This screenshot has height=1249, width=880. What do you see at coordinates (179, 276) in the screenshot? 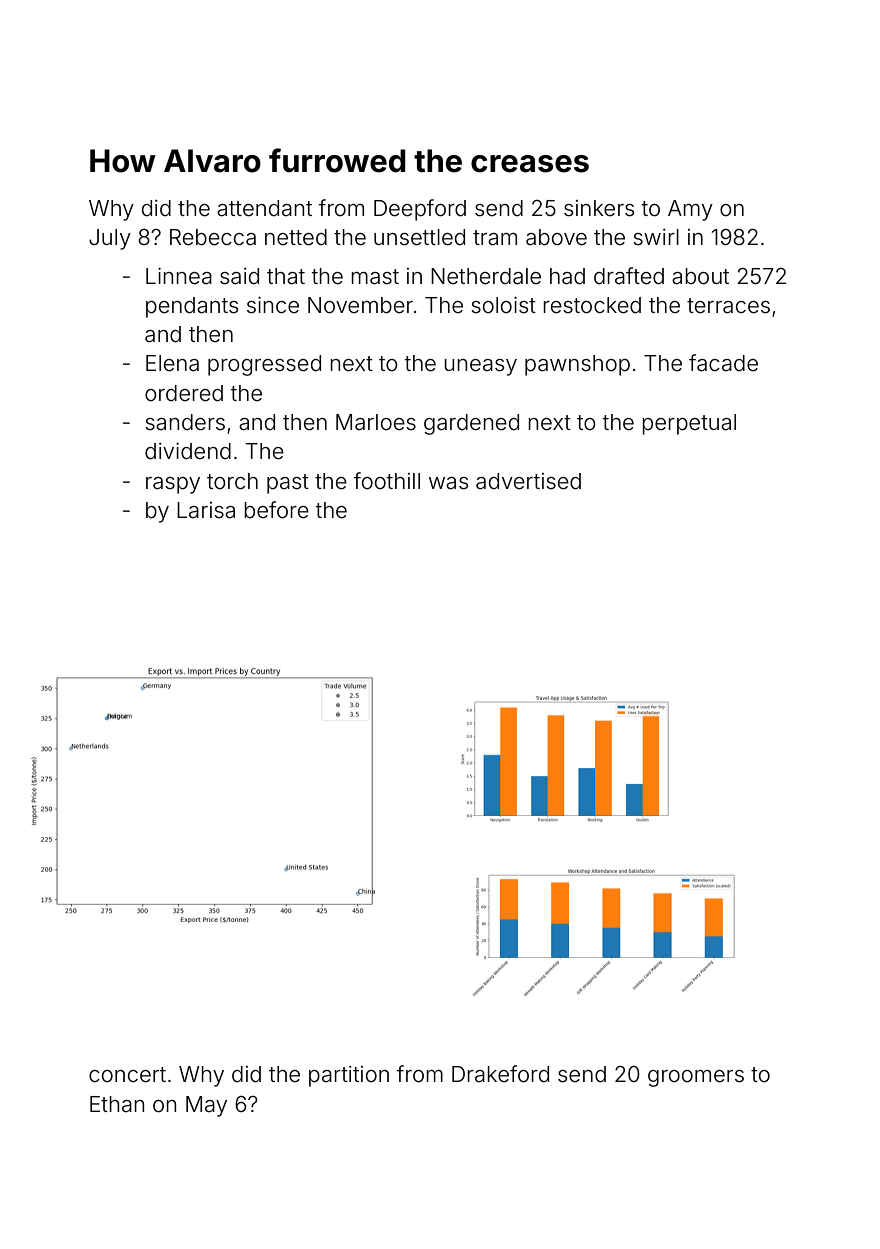
I see `Linnea` at bounding box center [179, 276].
